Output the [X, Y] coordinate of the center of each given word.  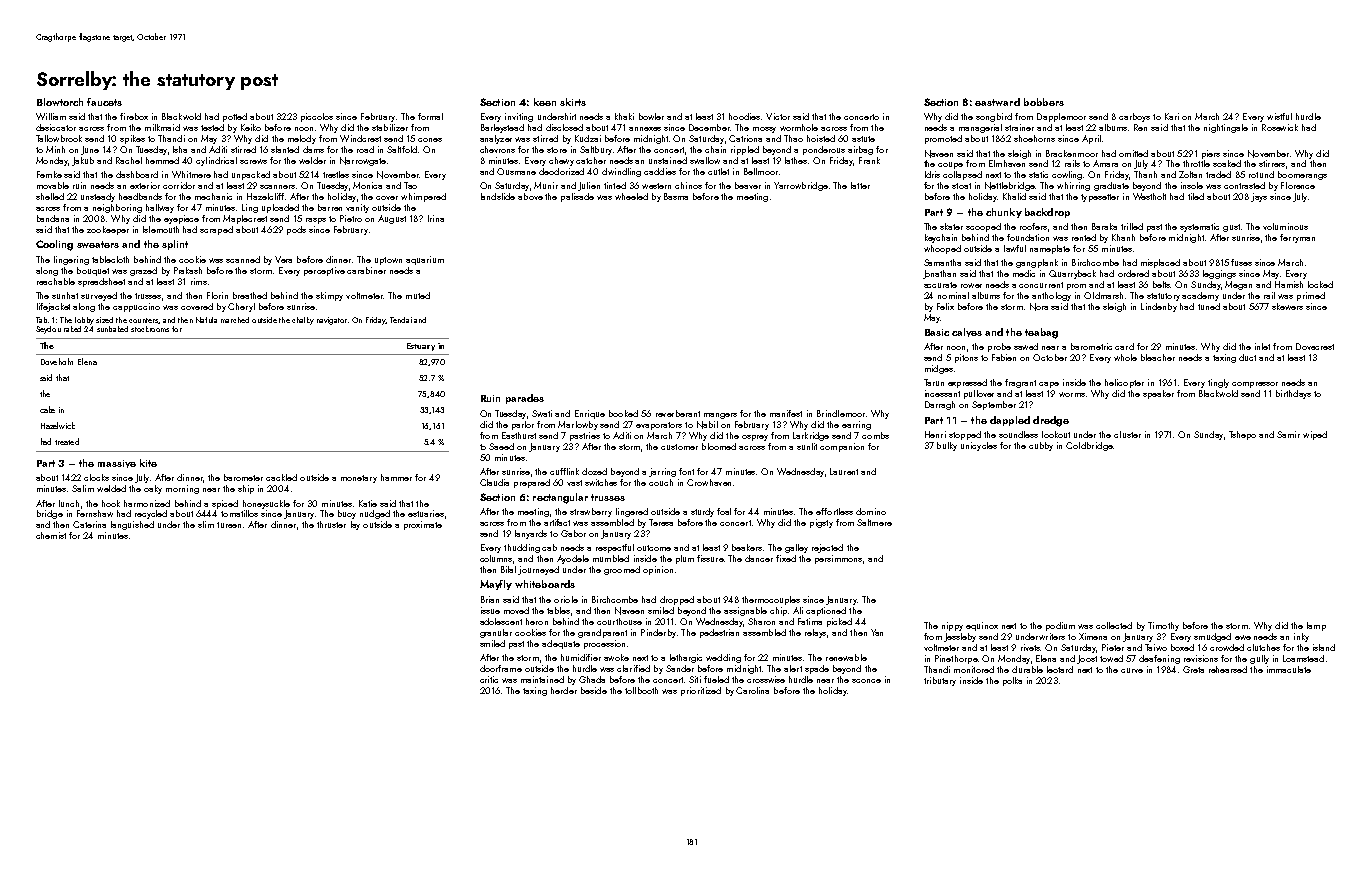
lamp [1316, 626]
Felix [945, 306]
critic [489, 679]
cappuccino [136, 307]
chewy [561, 161]
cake [47, 409]
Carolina [752, 690]
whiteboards [545, 584]
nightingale [1226, 128]
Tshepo [1242, 435]
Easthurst [519, 435]
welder [312, 160]
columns [496, 558]
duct [1247, 357]
